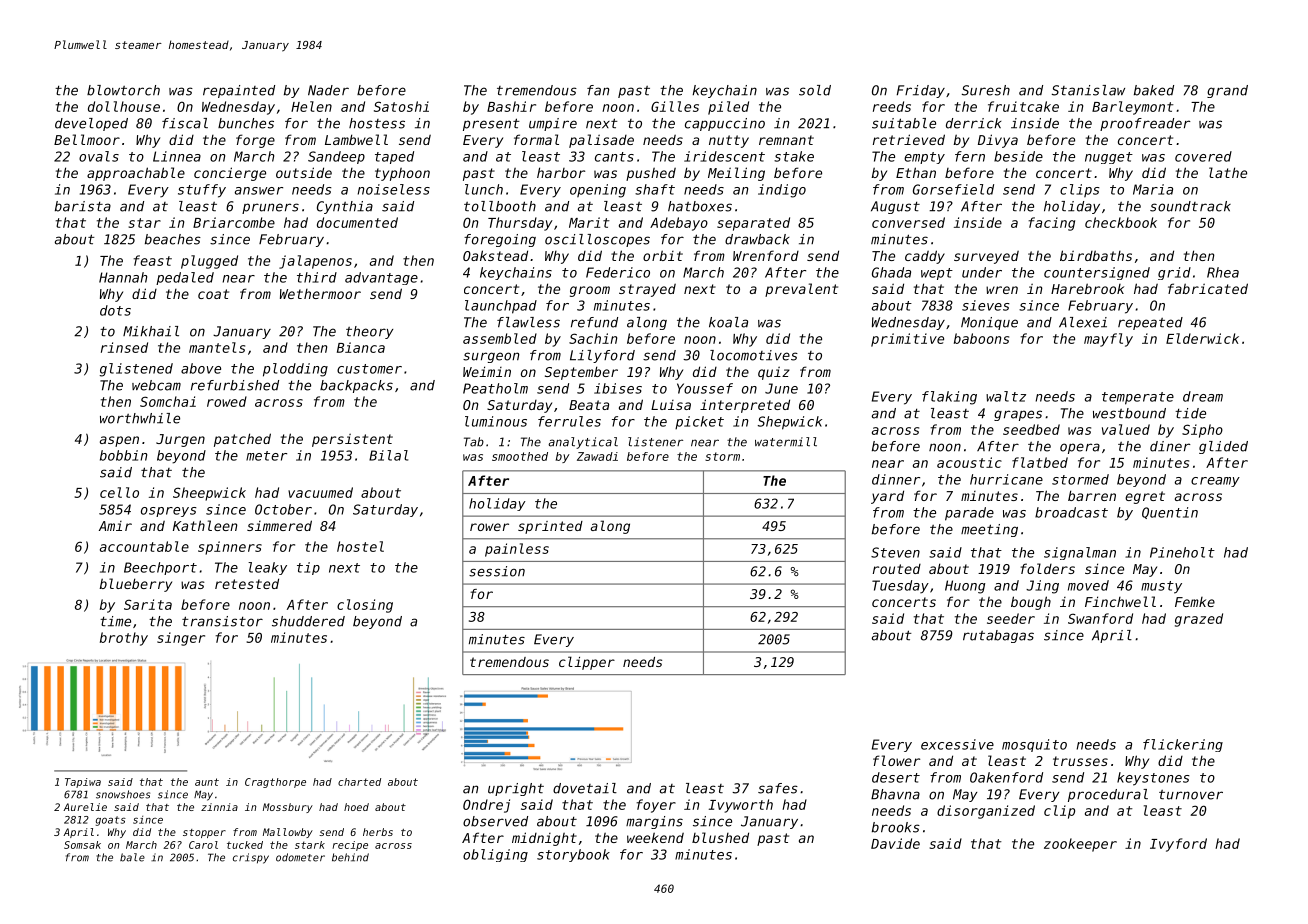 The image size is (1308, 924). What do you see at coordinates (1145, 124) in the screenshot?
I see `proofreader` at bounding box center [1145, 124].
